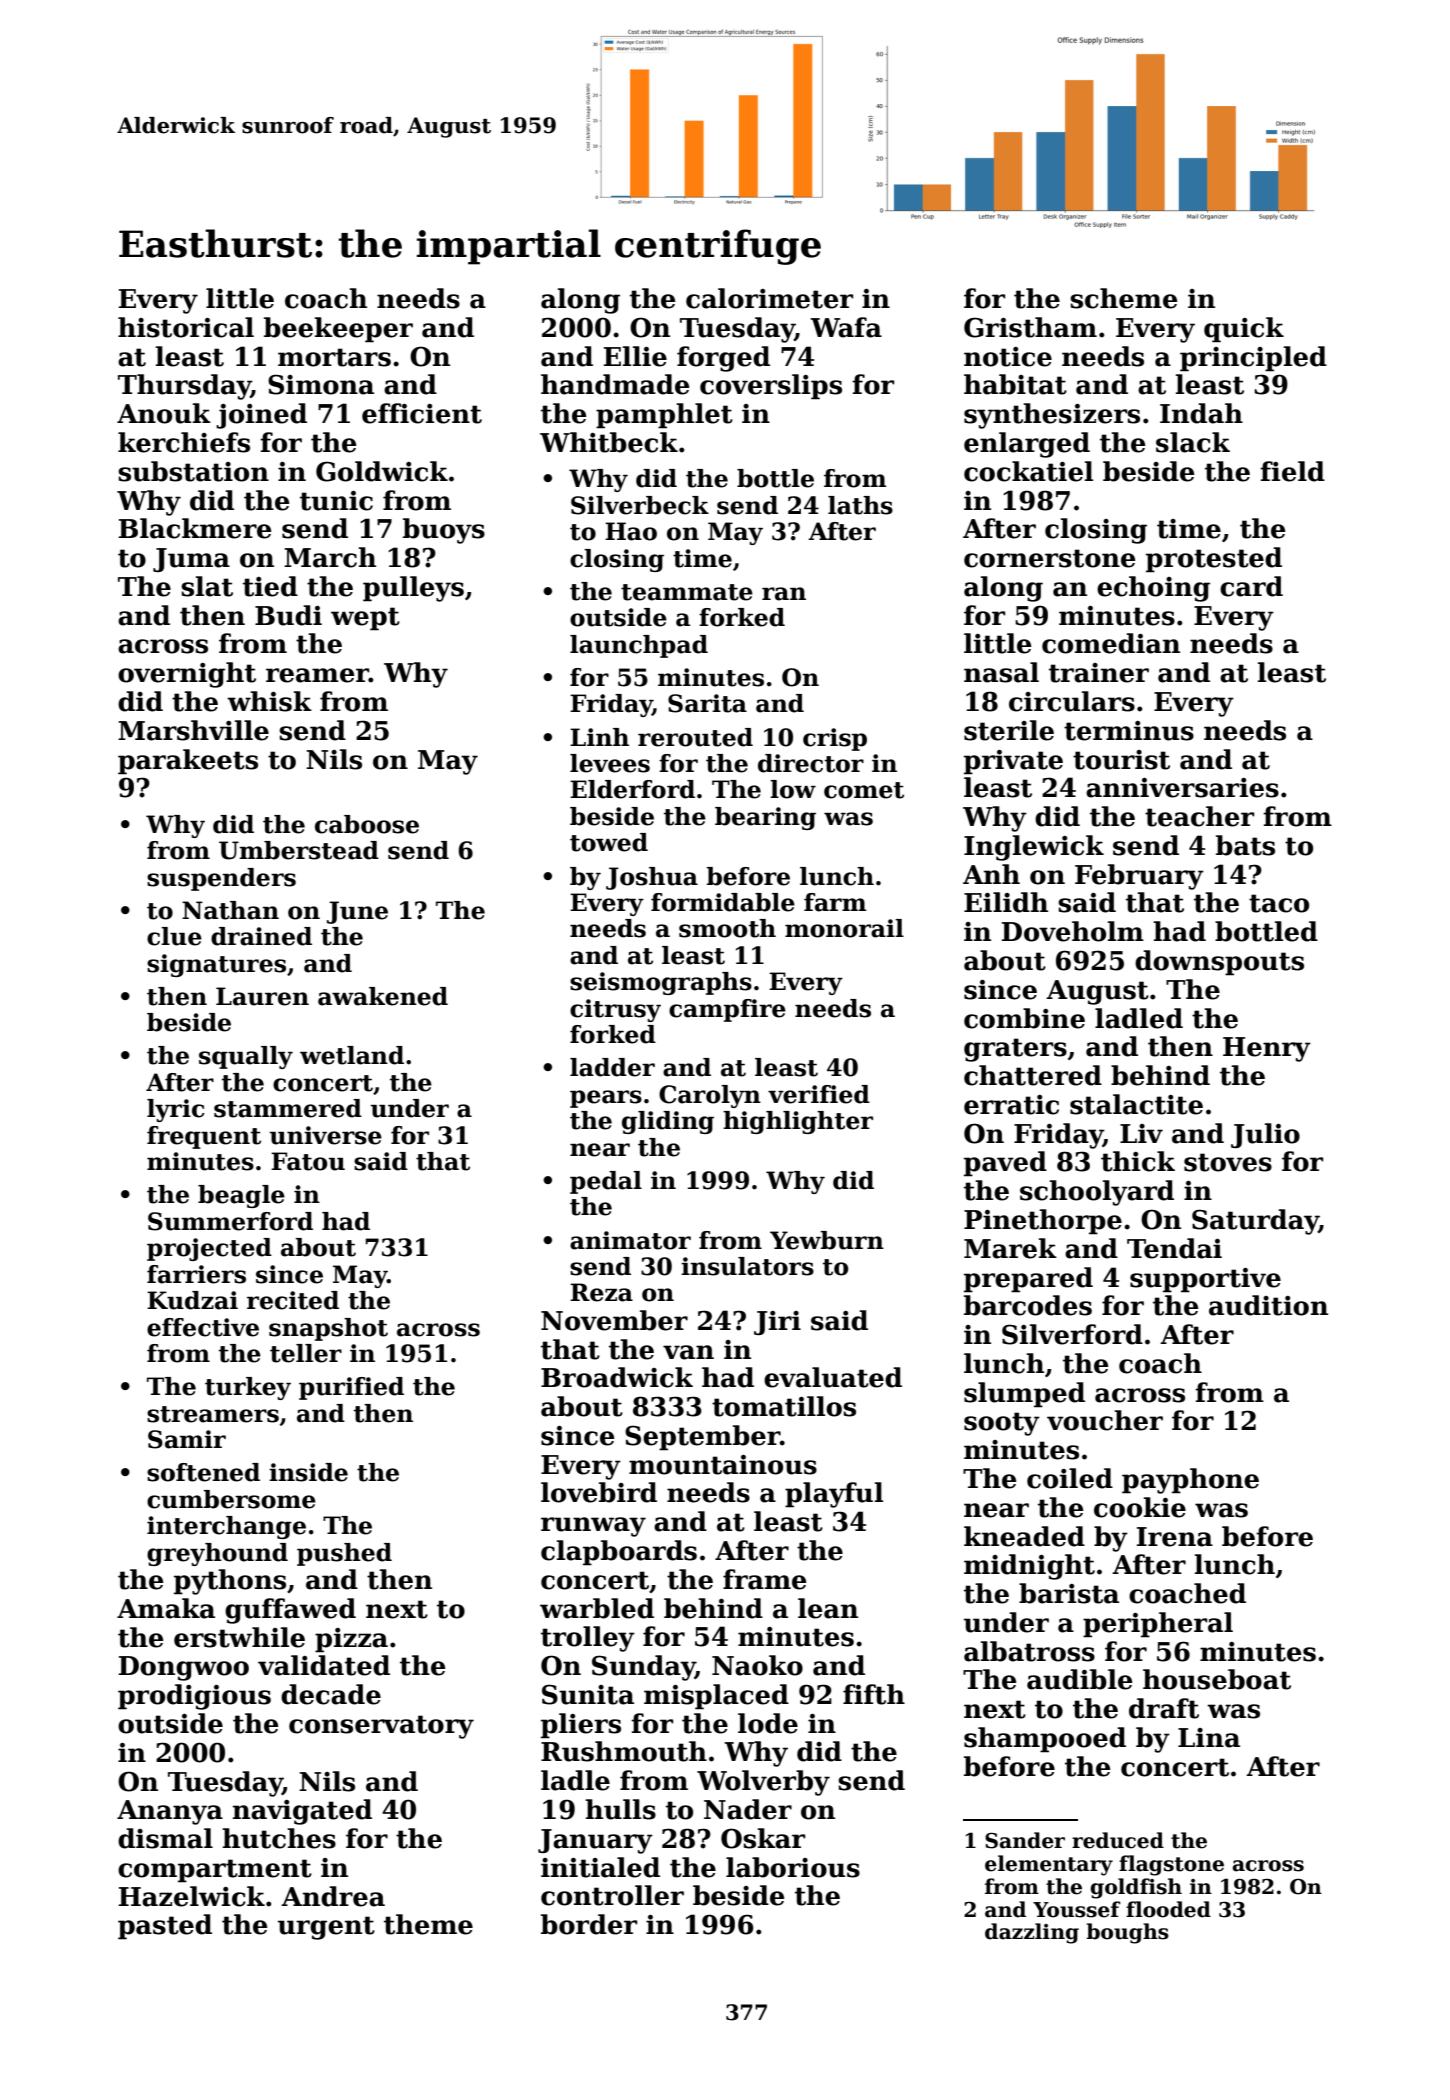 Image resolution: width=1450 pixels, height=2100 pixels. I want to click on teammate, so click(687, 592).
